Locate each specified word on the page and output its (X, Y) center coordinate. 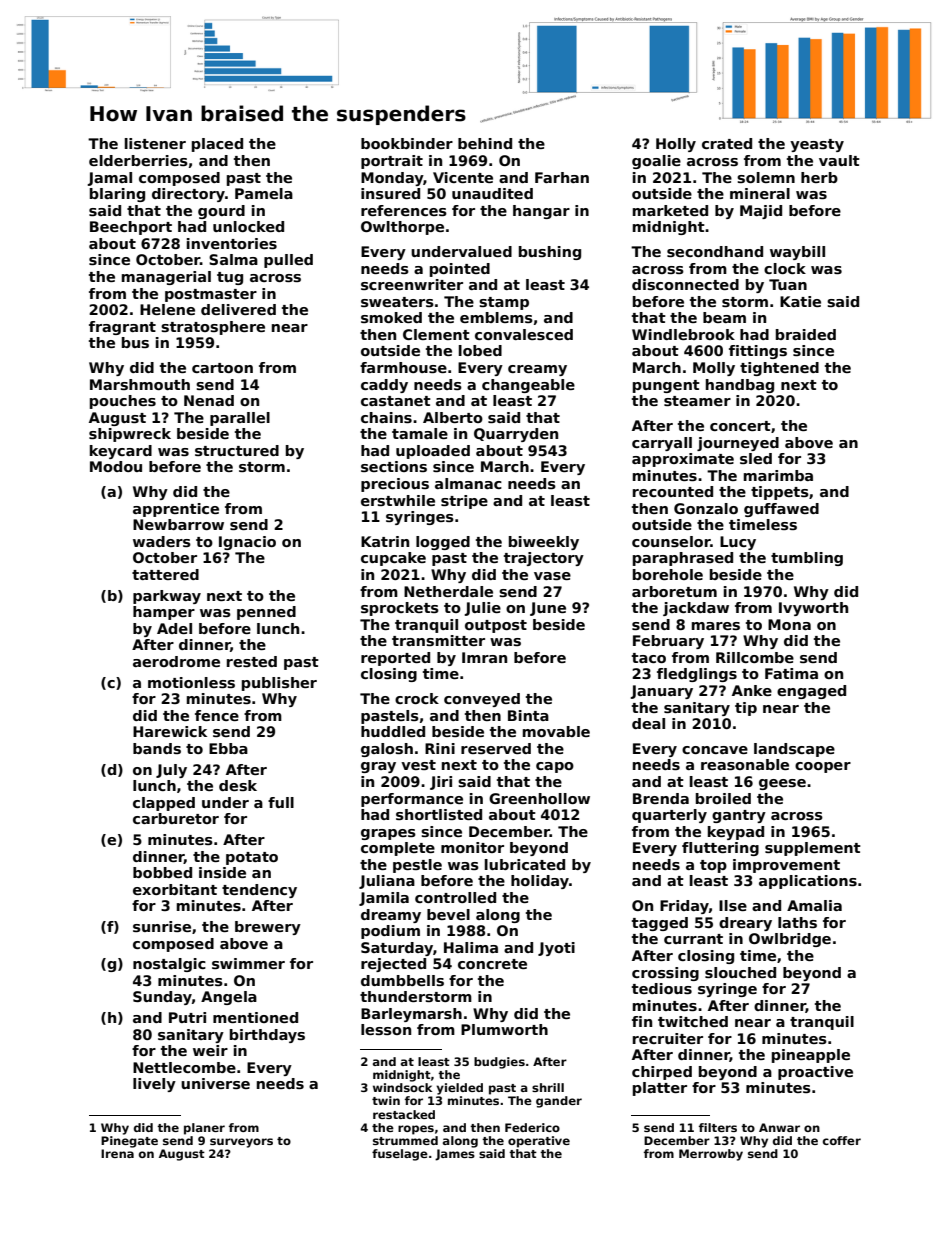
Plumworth (504, 1029)
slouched (740, 972)
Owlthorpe (402, 228)
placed (217, 145)
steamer (697, 401)
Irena (117, 1153)
